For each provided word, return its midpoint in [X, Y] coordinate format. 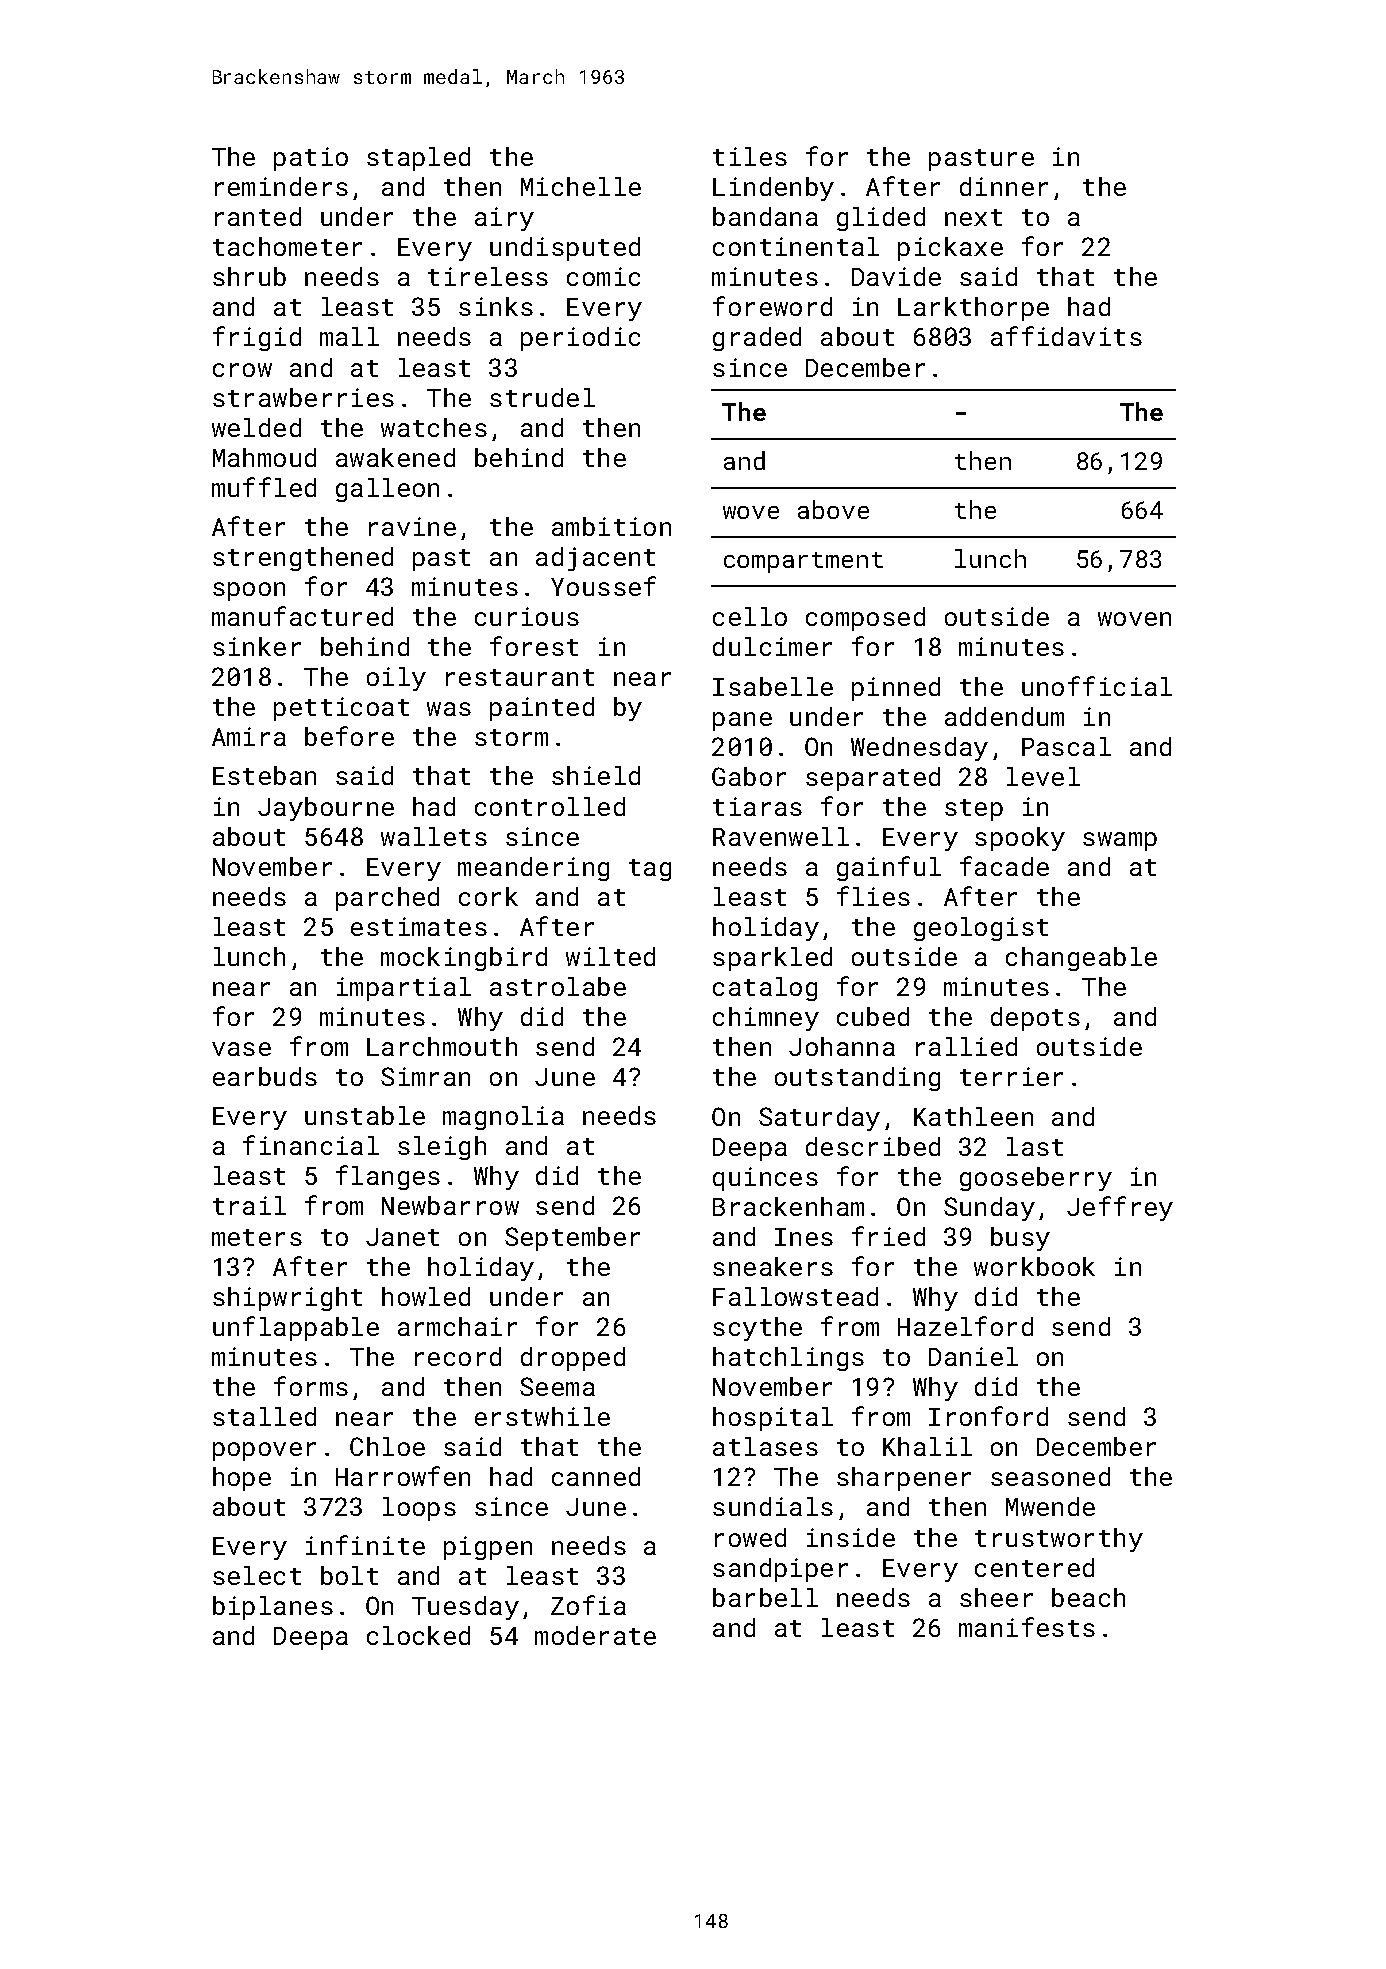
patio [311, 159]
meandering [533, 869]
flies [873, 896]
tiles [750, 156]
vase [241, 1049]
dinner [1004, 186]
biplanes [273, 1608]
